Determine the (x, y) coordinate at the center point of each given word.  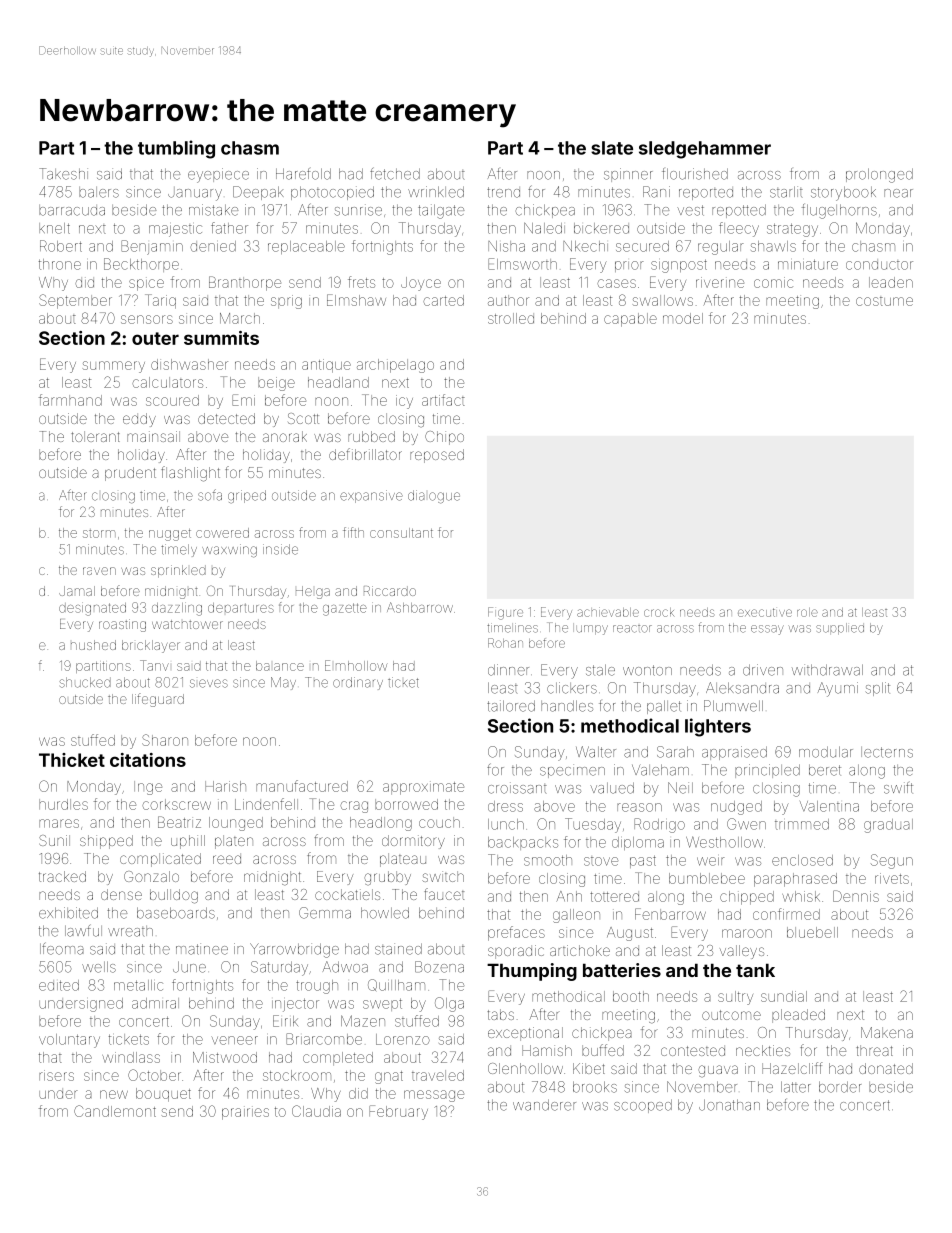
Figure (505, 613)
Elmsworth (522, 264)
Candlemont (115, 1111)
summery (114, 367)
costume (884, 301)
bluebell (812, 932)
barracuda (72, 210)
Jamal (77, 591)
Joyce (421, 284)
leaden (891, 282)
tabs (500, 1014)
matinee (202, 949)
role (807, 612)
